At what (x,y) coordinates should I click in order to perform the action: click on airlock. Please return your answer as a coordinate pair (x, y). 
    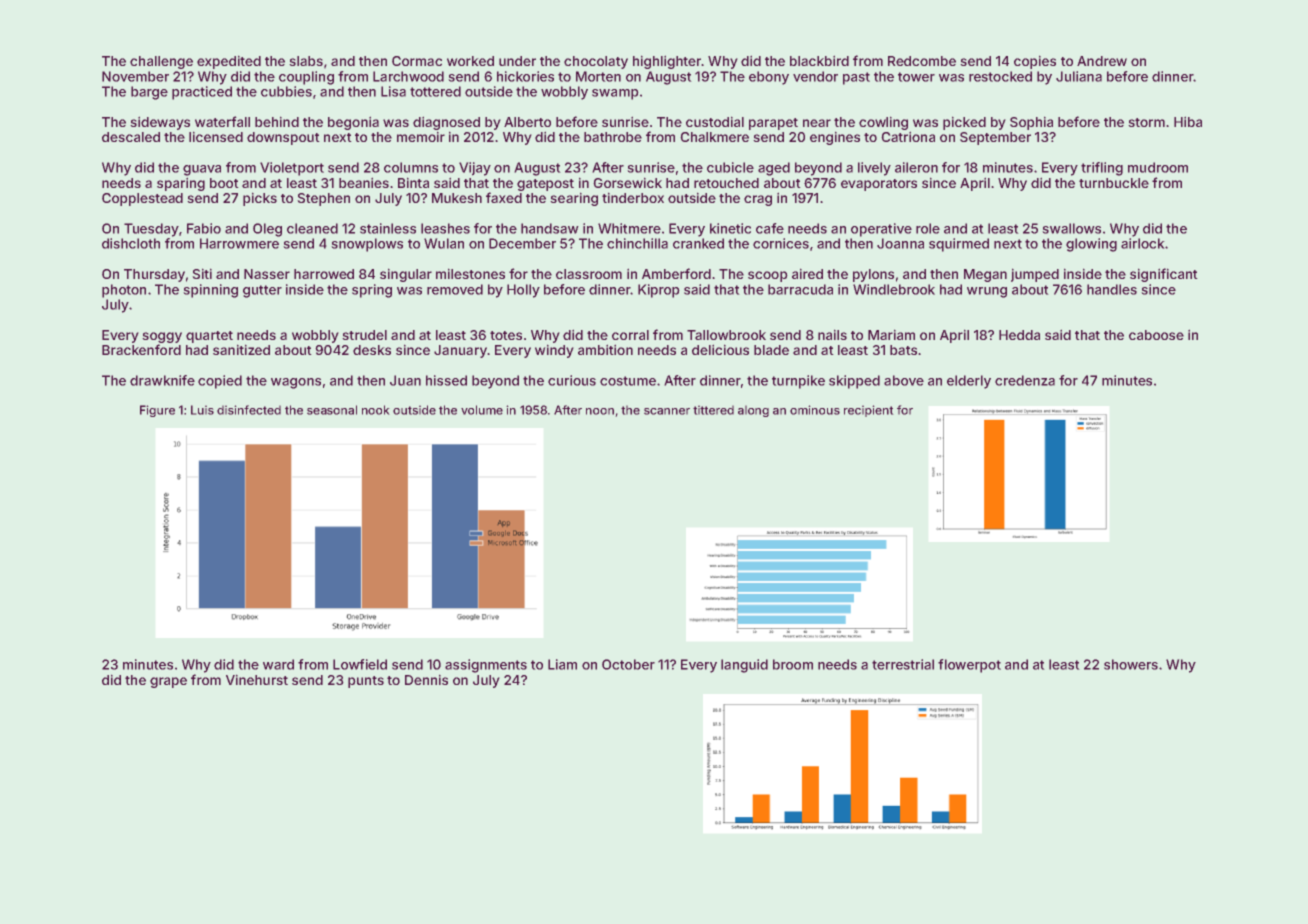
    Looking at the image, I should click on (1143, 243).
